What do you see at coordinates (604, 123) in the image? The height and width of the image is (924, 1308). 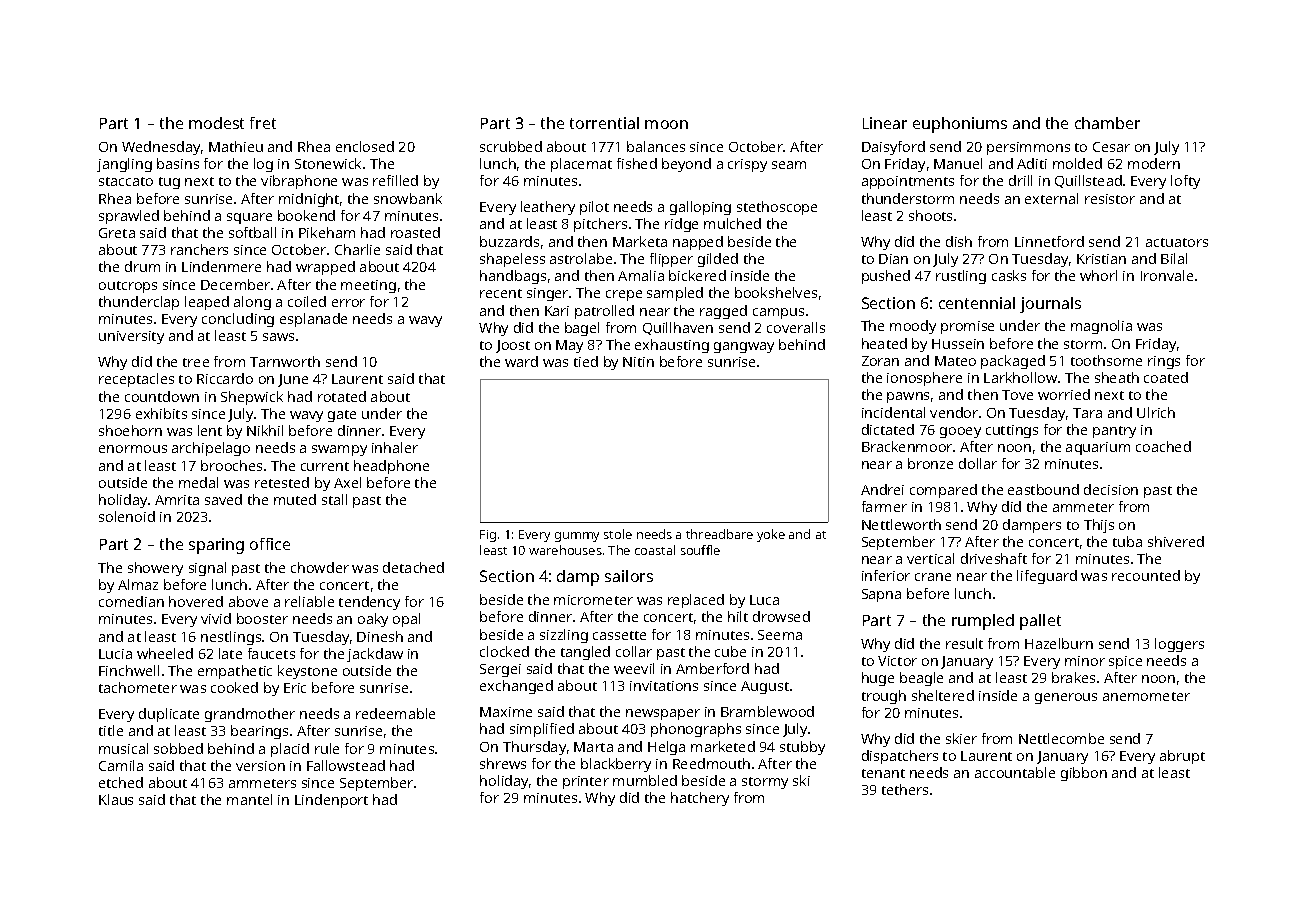 I see `torrential` at bounding box center [604, 123].
